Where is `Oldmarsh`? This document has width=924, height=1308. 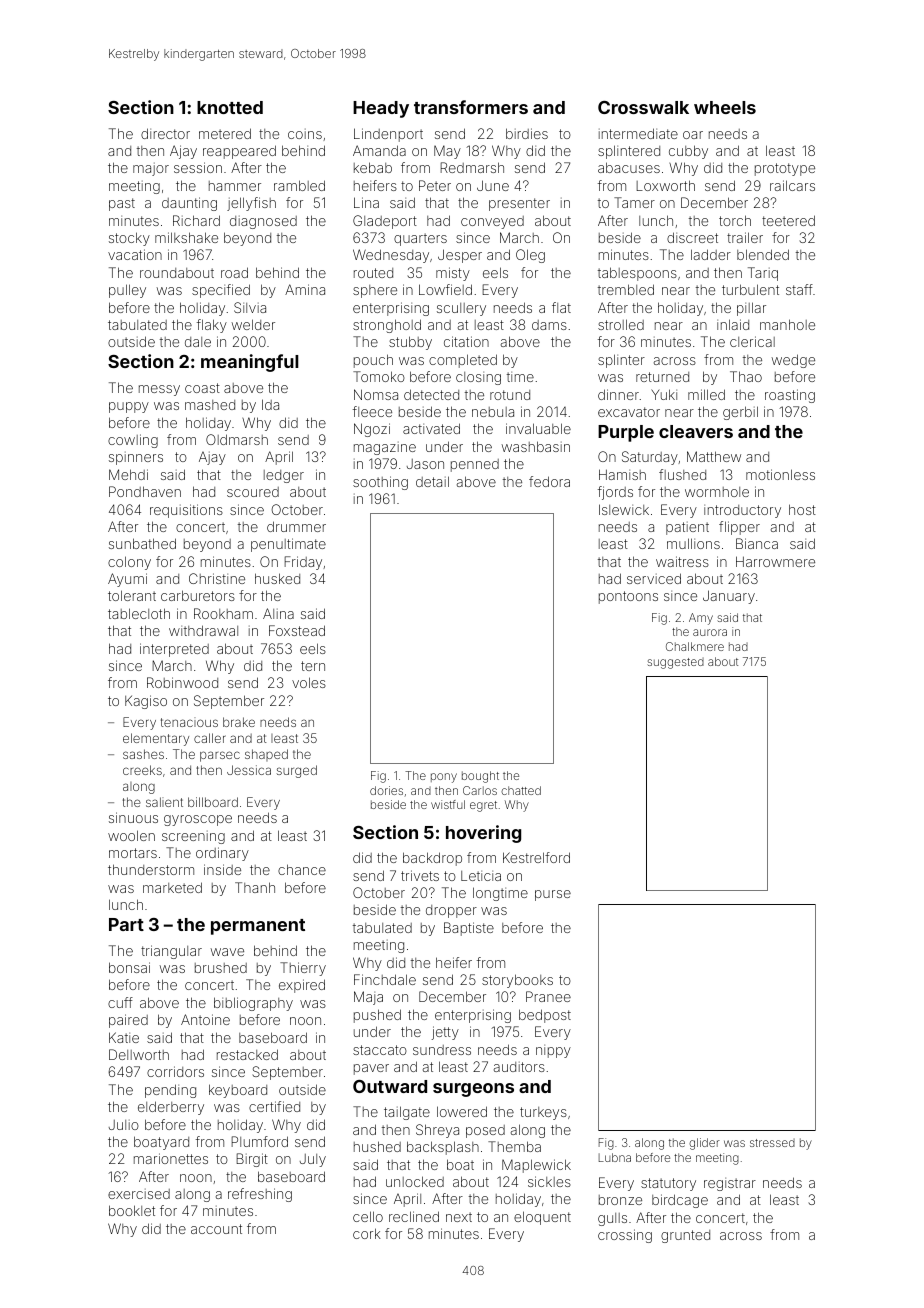
Oldmarsh is located at coordinates (237, 439).
